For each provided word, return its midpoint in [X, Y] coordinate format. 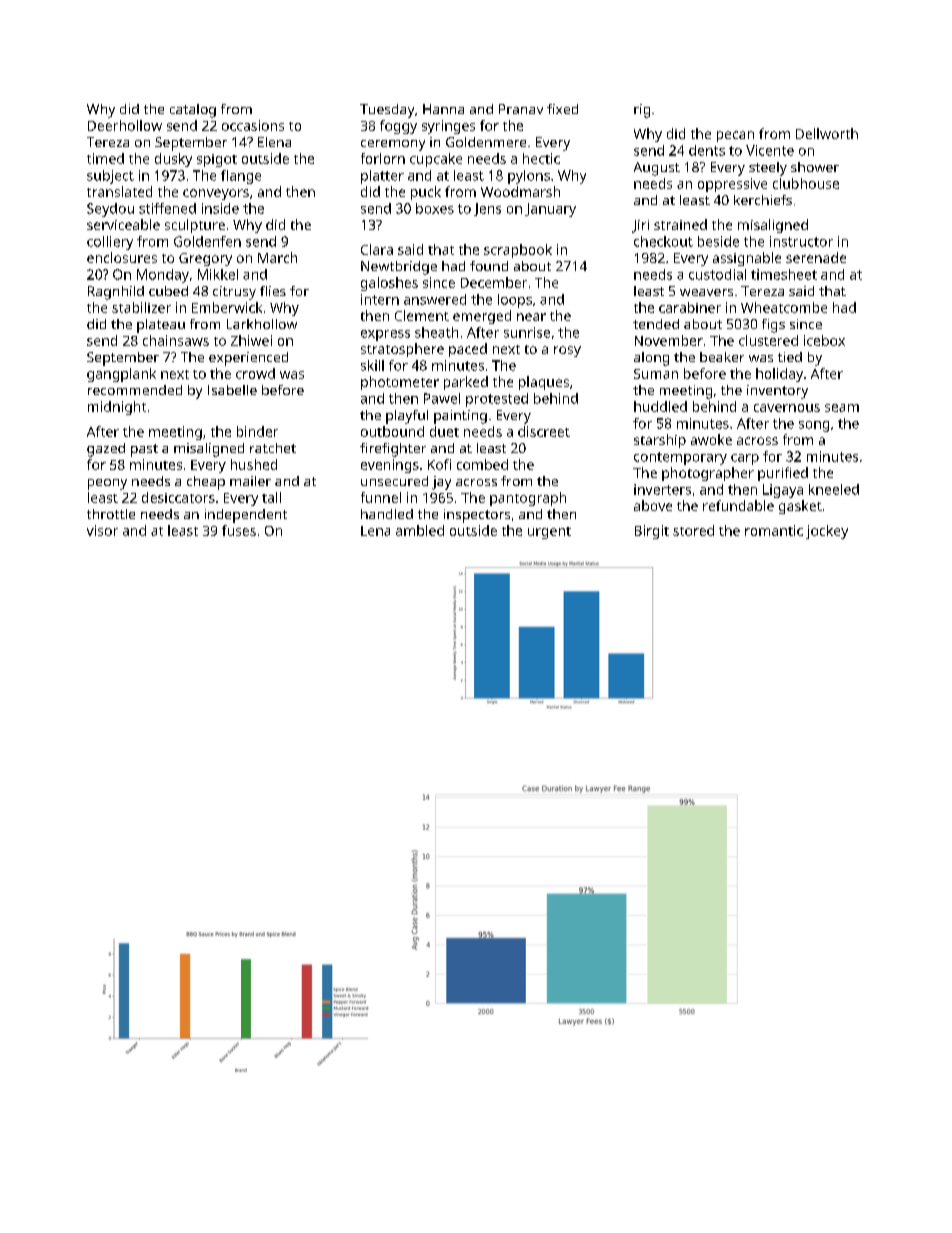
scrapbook [518, 251]
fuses [239, 530]
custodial [717, 274]
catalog [193, 111]
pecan [735, 136]
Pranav [521, 109]
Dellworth [827, 133]
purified [783, 474]
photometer [400, 383]
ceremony [393, 145]
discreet [544, 431]
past [144, 450]
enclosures [122, 257]
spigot [217, 160]
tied [790, 357]
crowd [255, 373]
